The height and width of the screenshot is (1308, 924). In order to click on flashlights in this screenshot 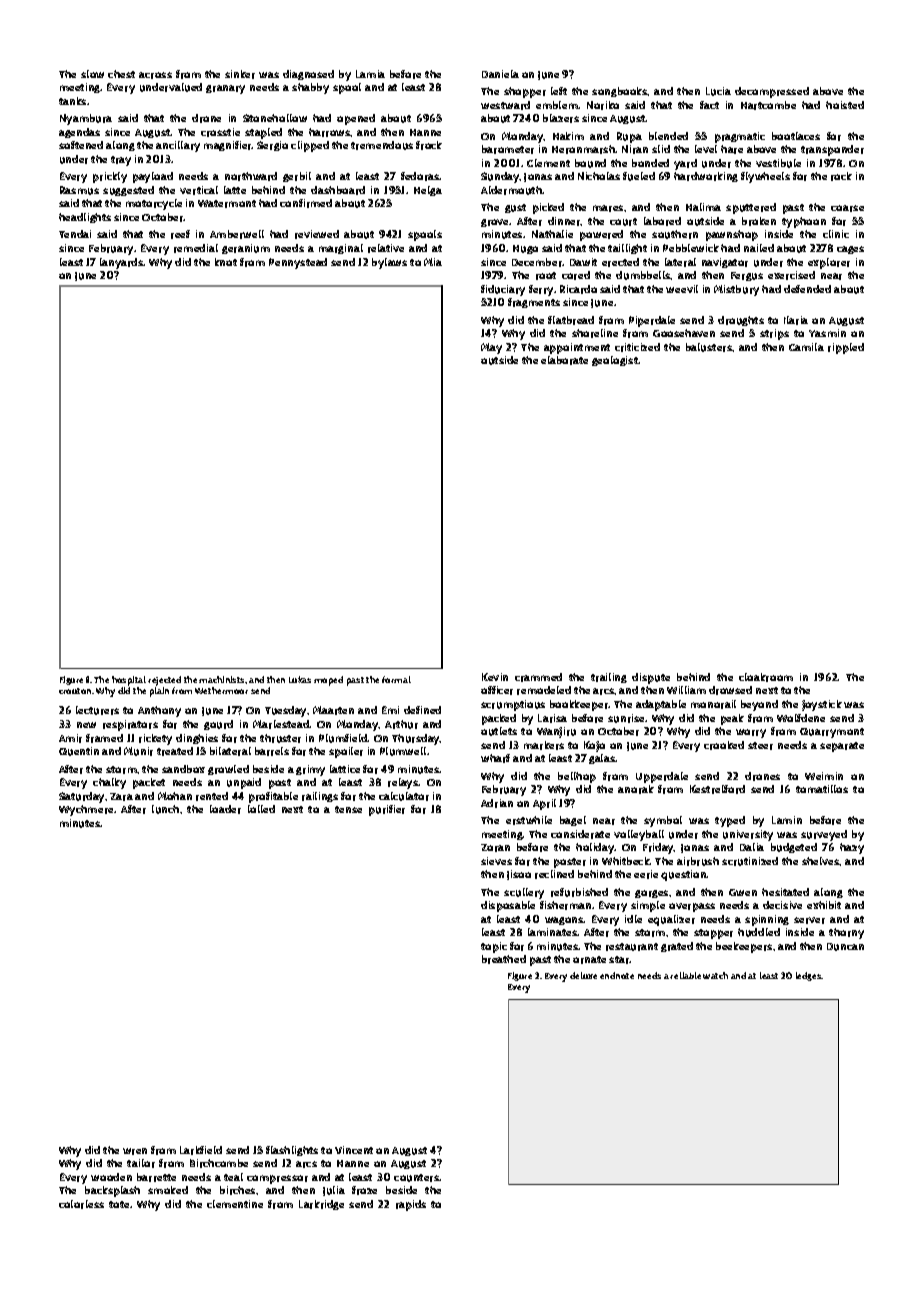, I will do `click(292, 1151)`.
